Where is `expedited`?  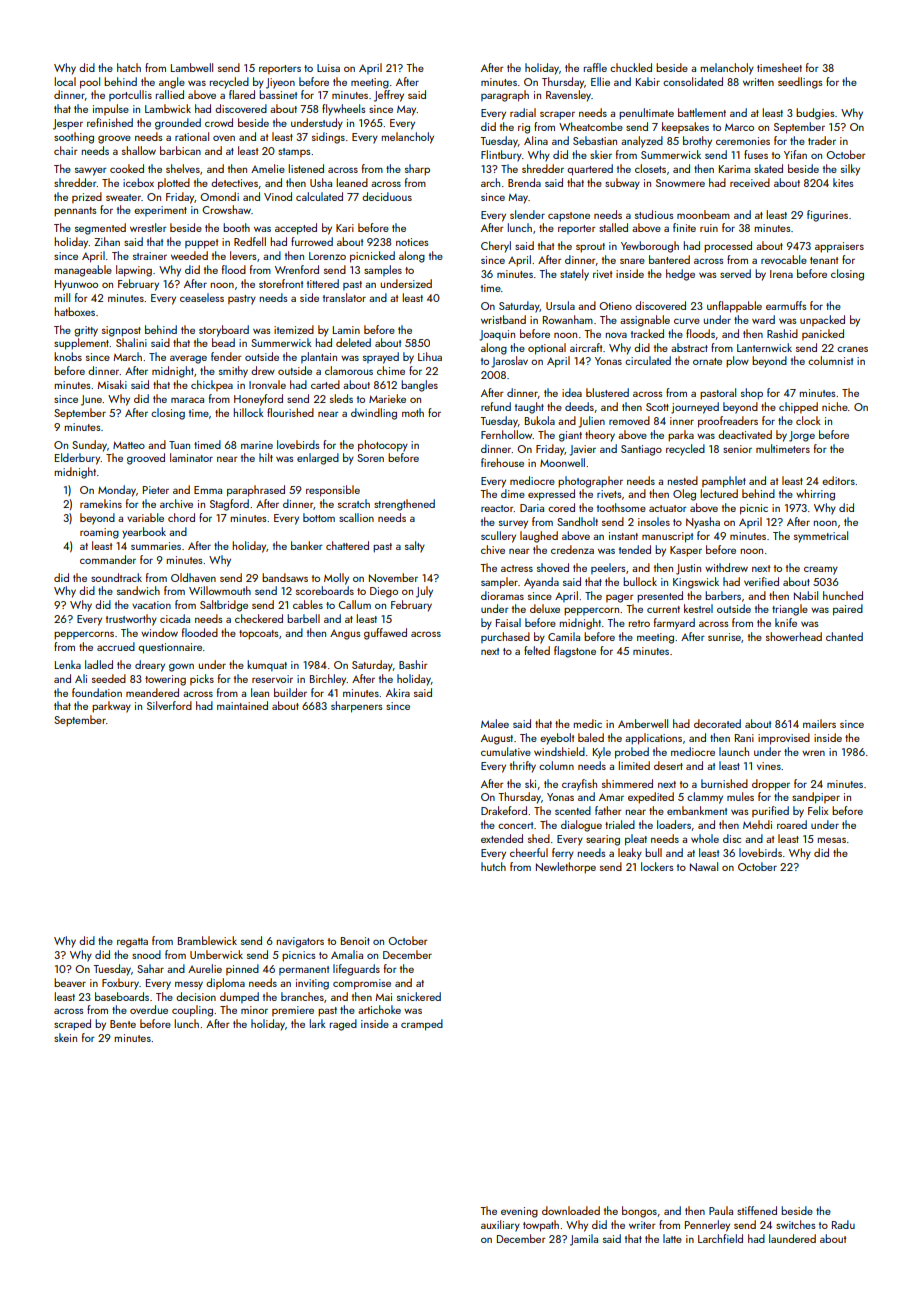 expedited is located at coordinates (651, 798).
